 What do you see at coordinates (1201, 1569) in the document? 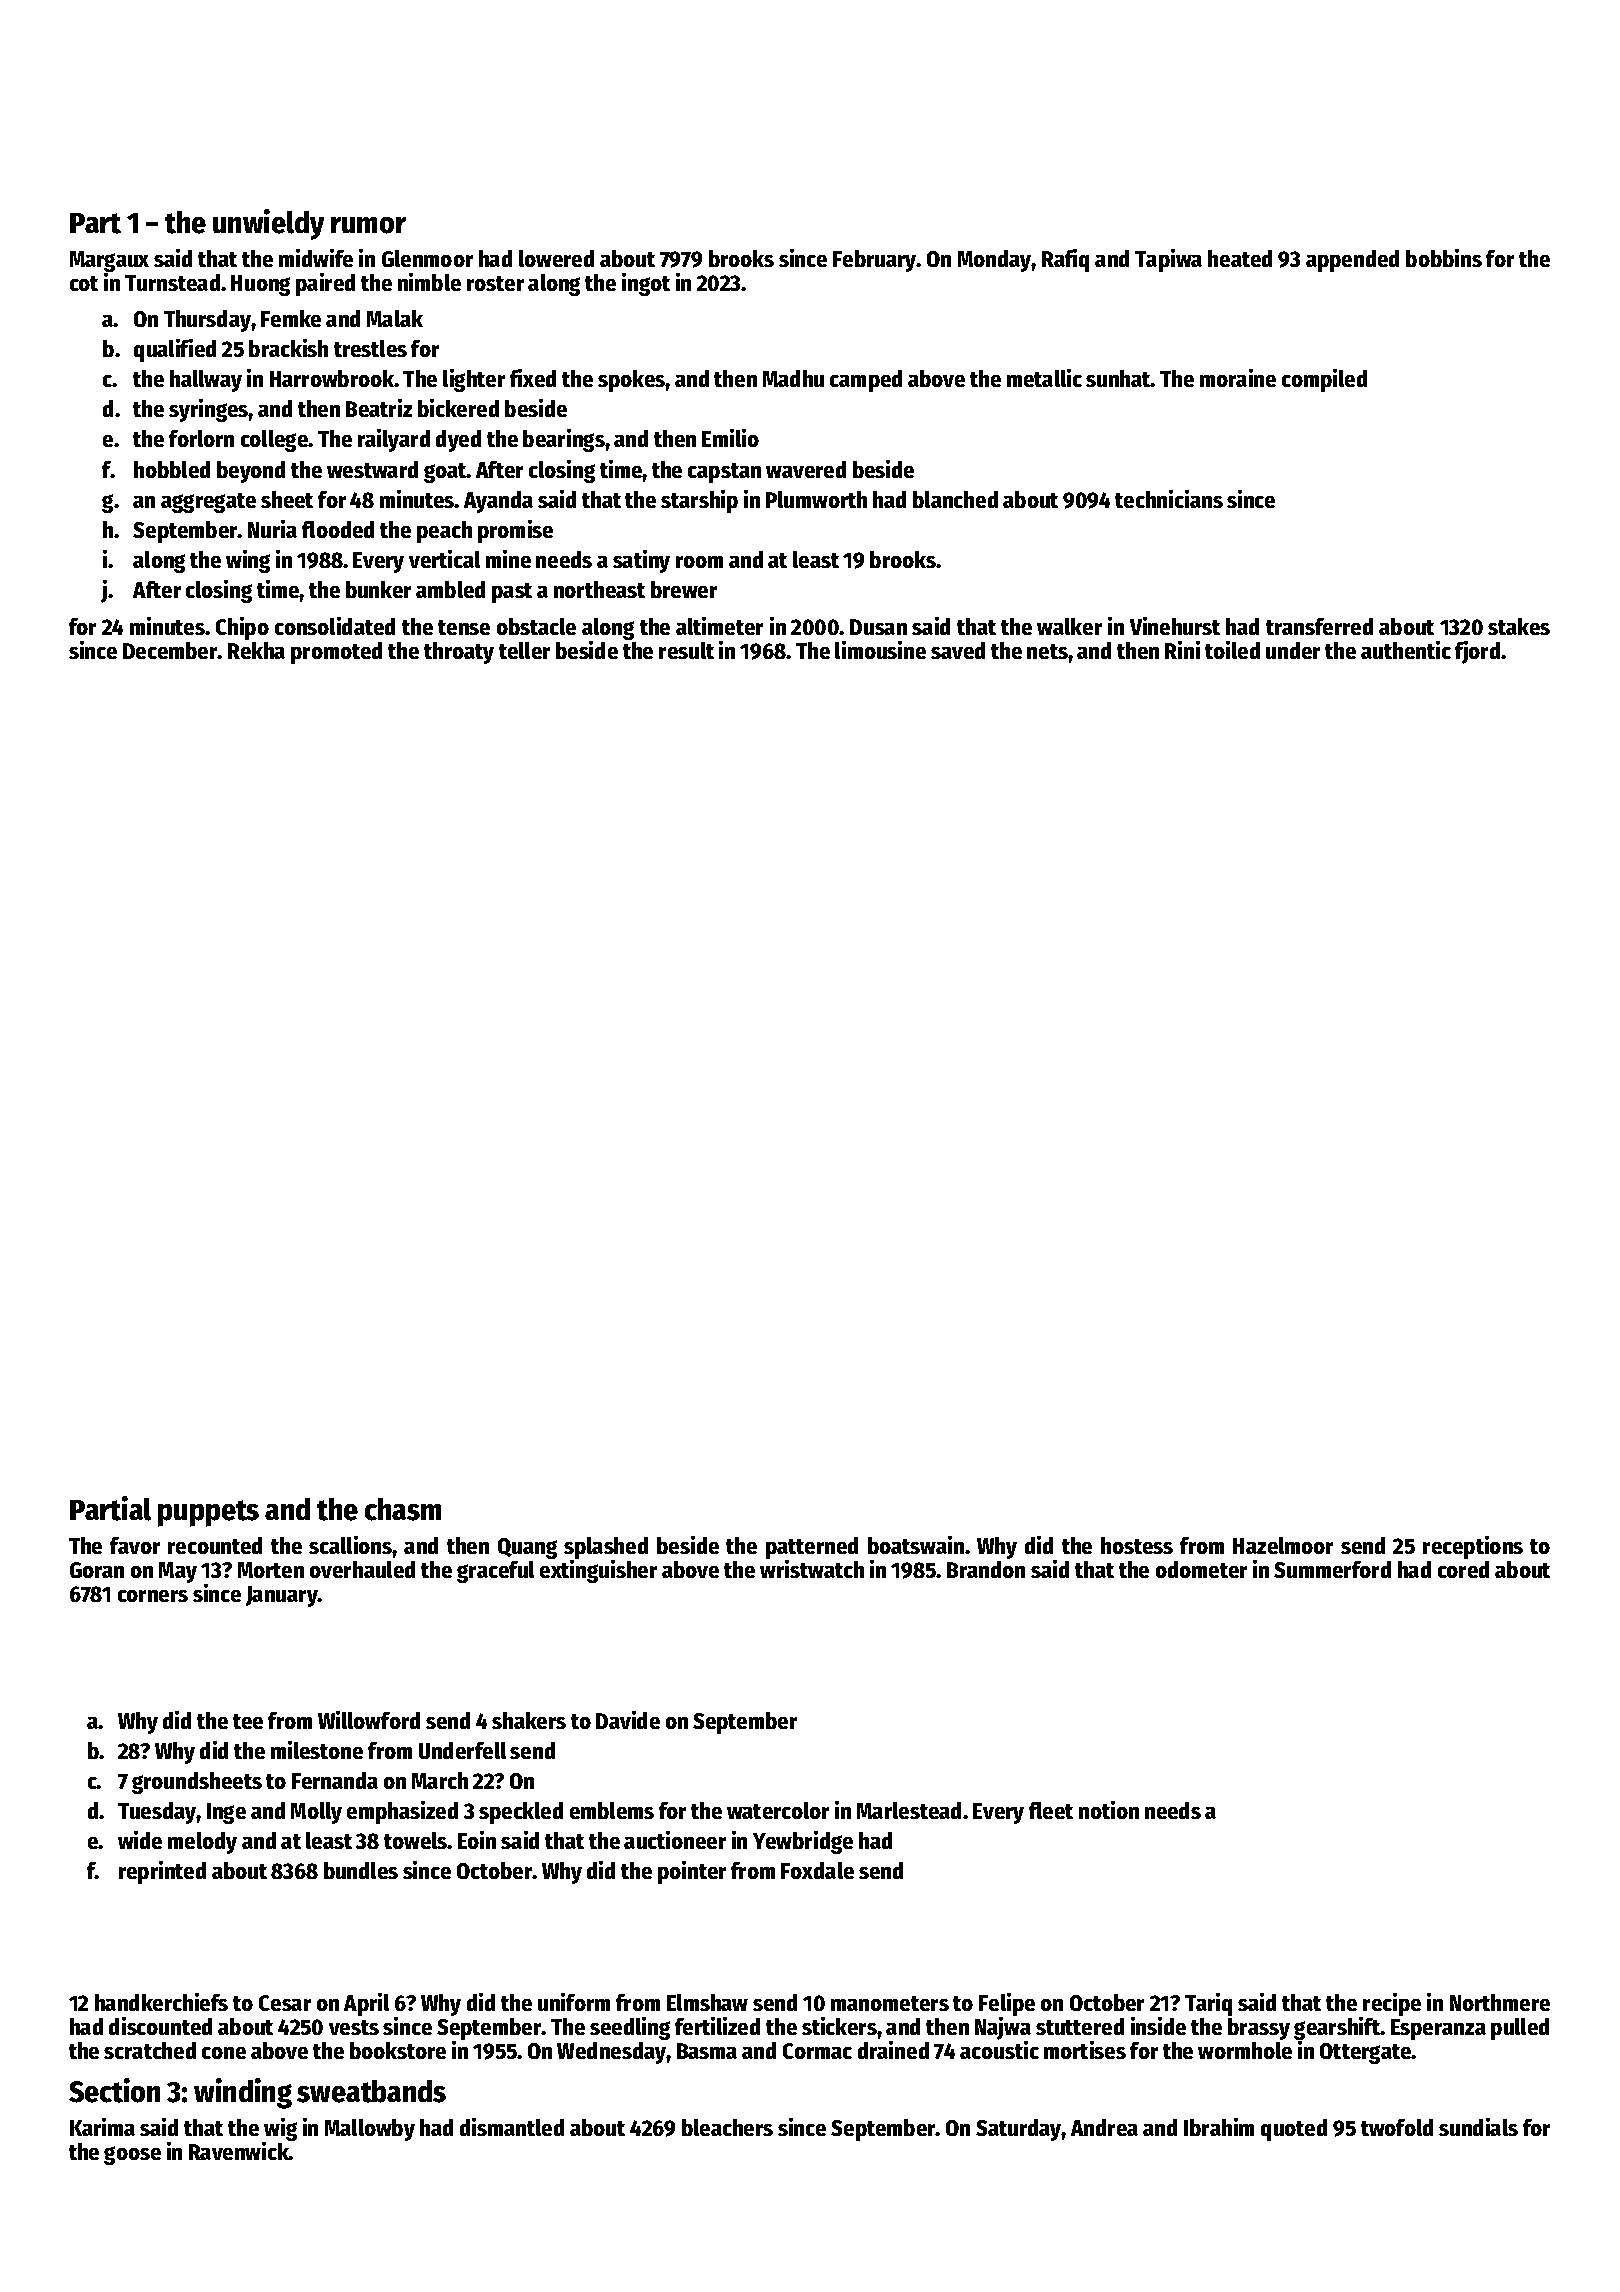
I see `odometer` at bounding box center [1201, 1569].
